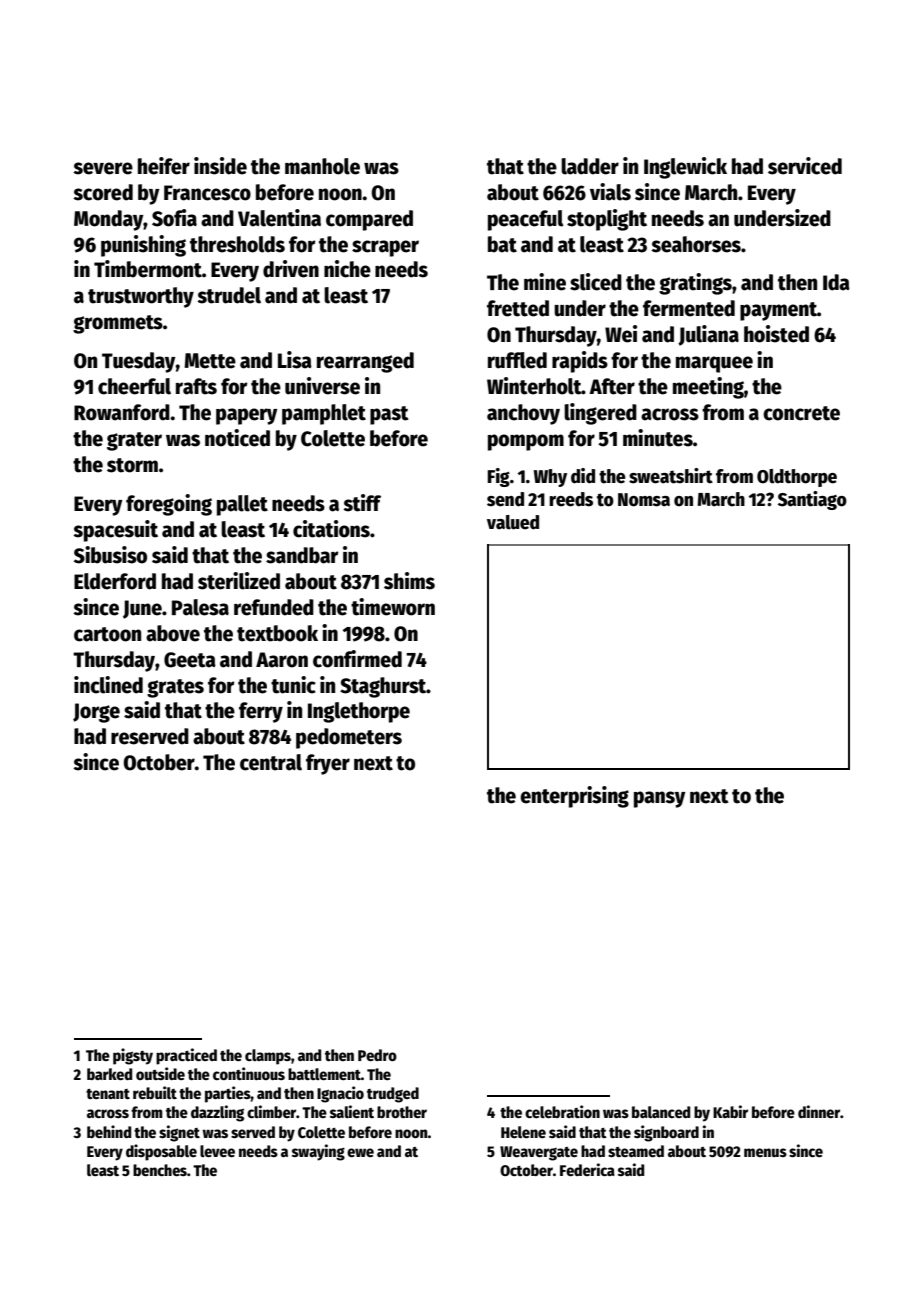  I want to click on stiff, so click(362, 503).
